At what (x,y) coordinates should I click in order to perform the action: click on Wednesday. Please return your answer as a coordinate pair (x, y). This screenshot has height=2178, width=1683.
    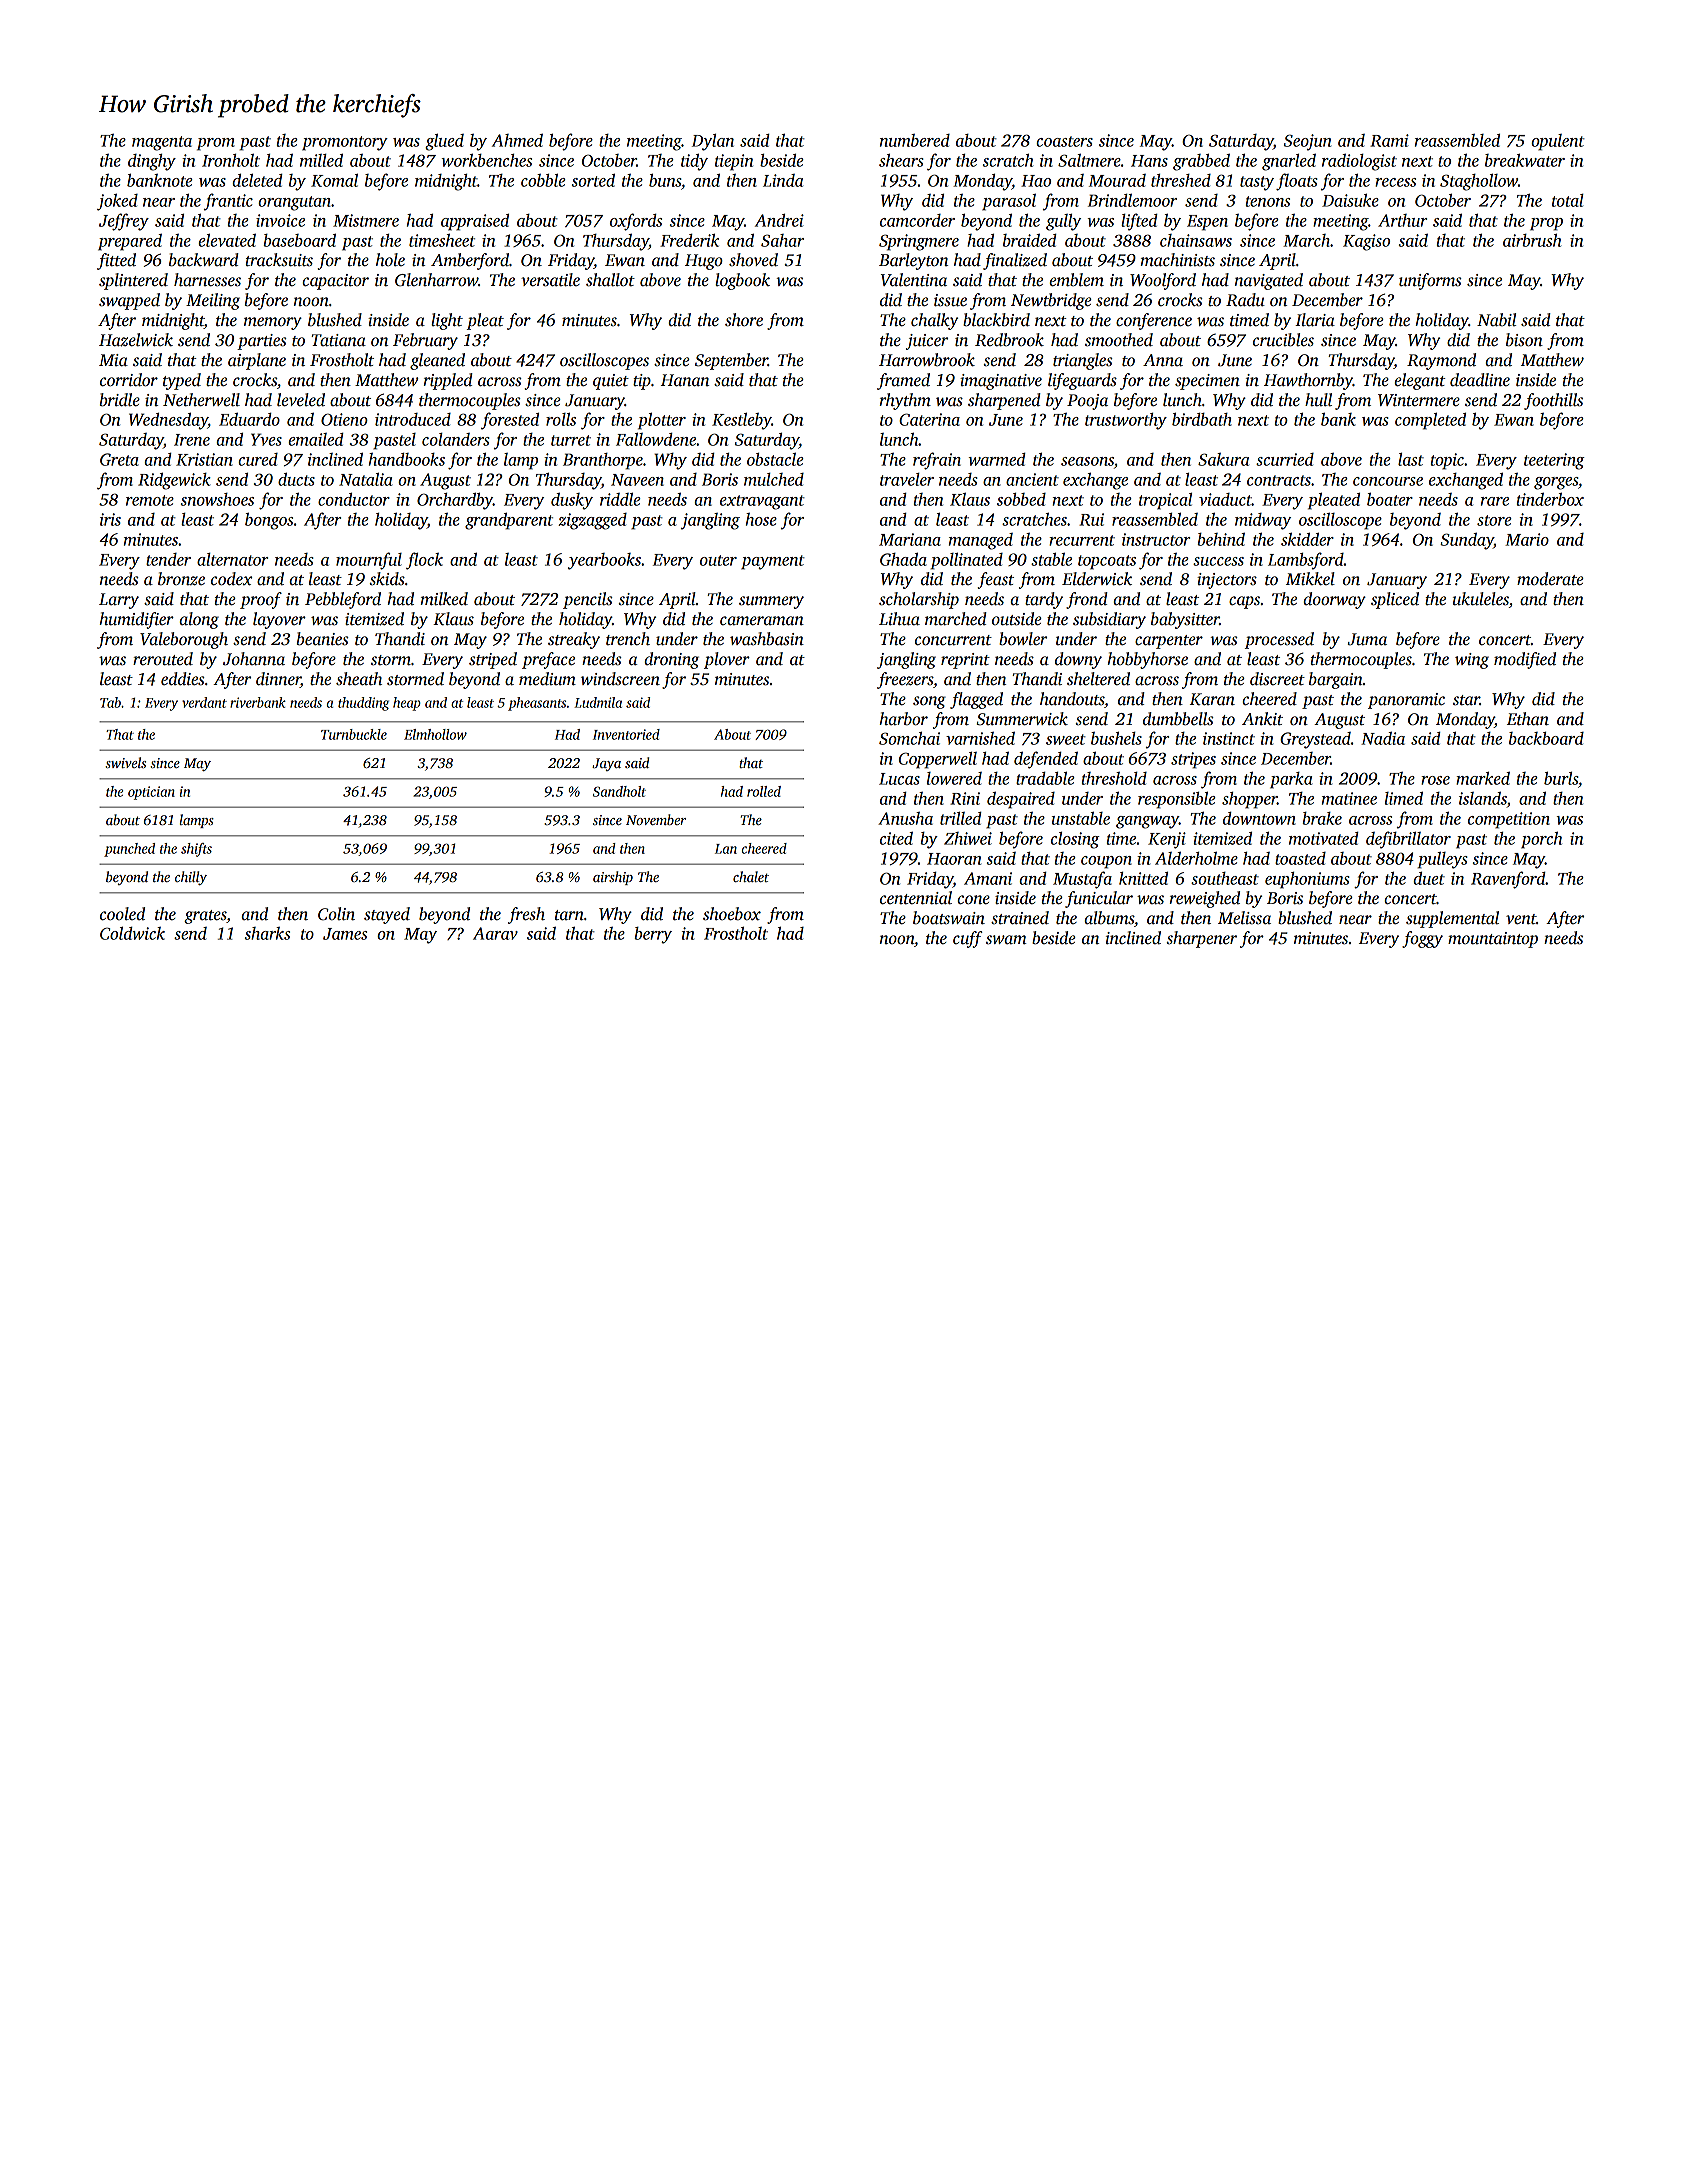
    Looking at the image, I should click on (168, 421).
